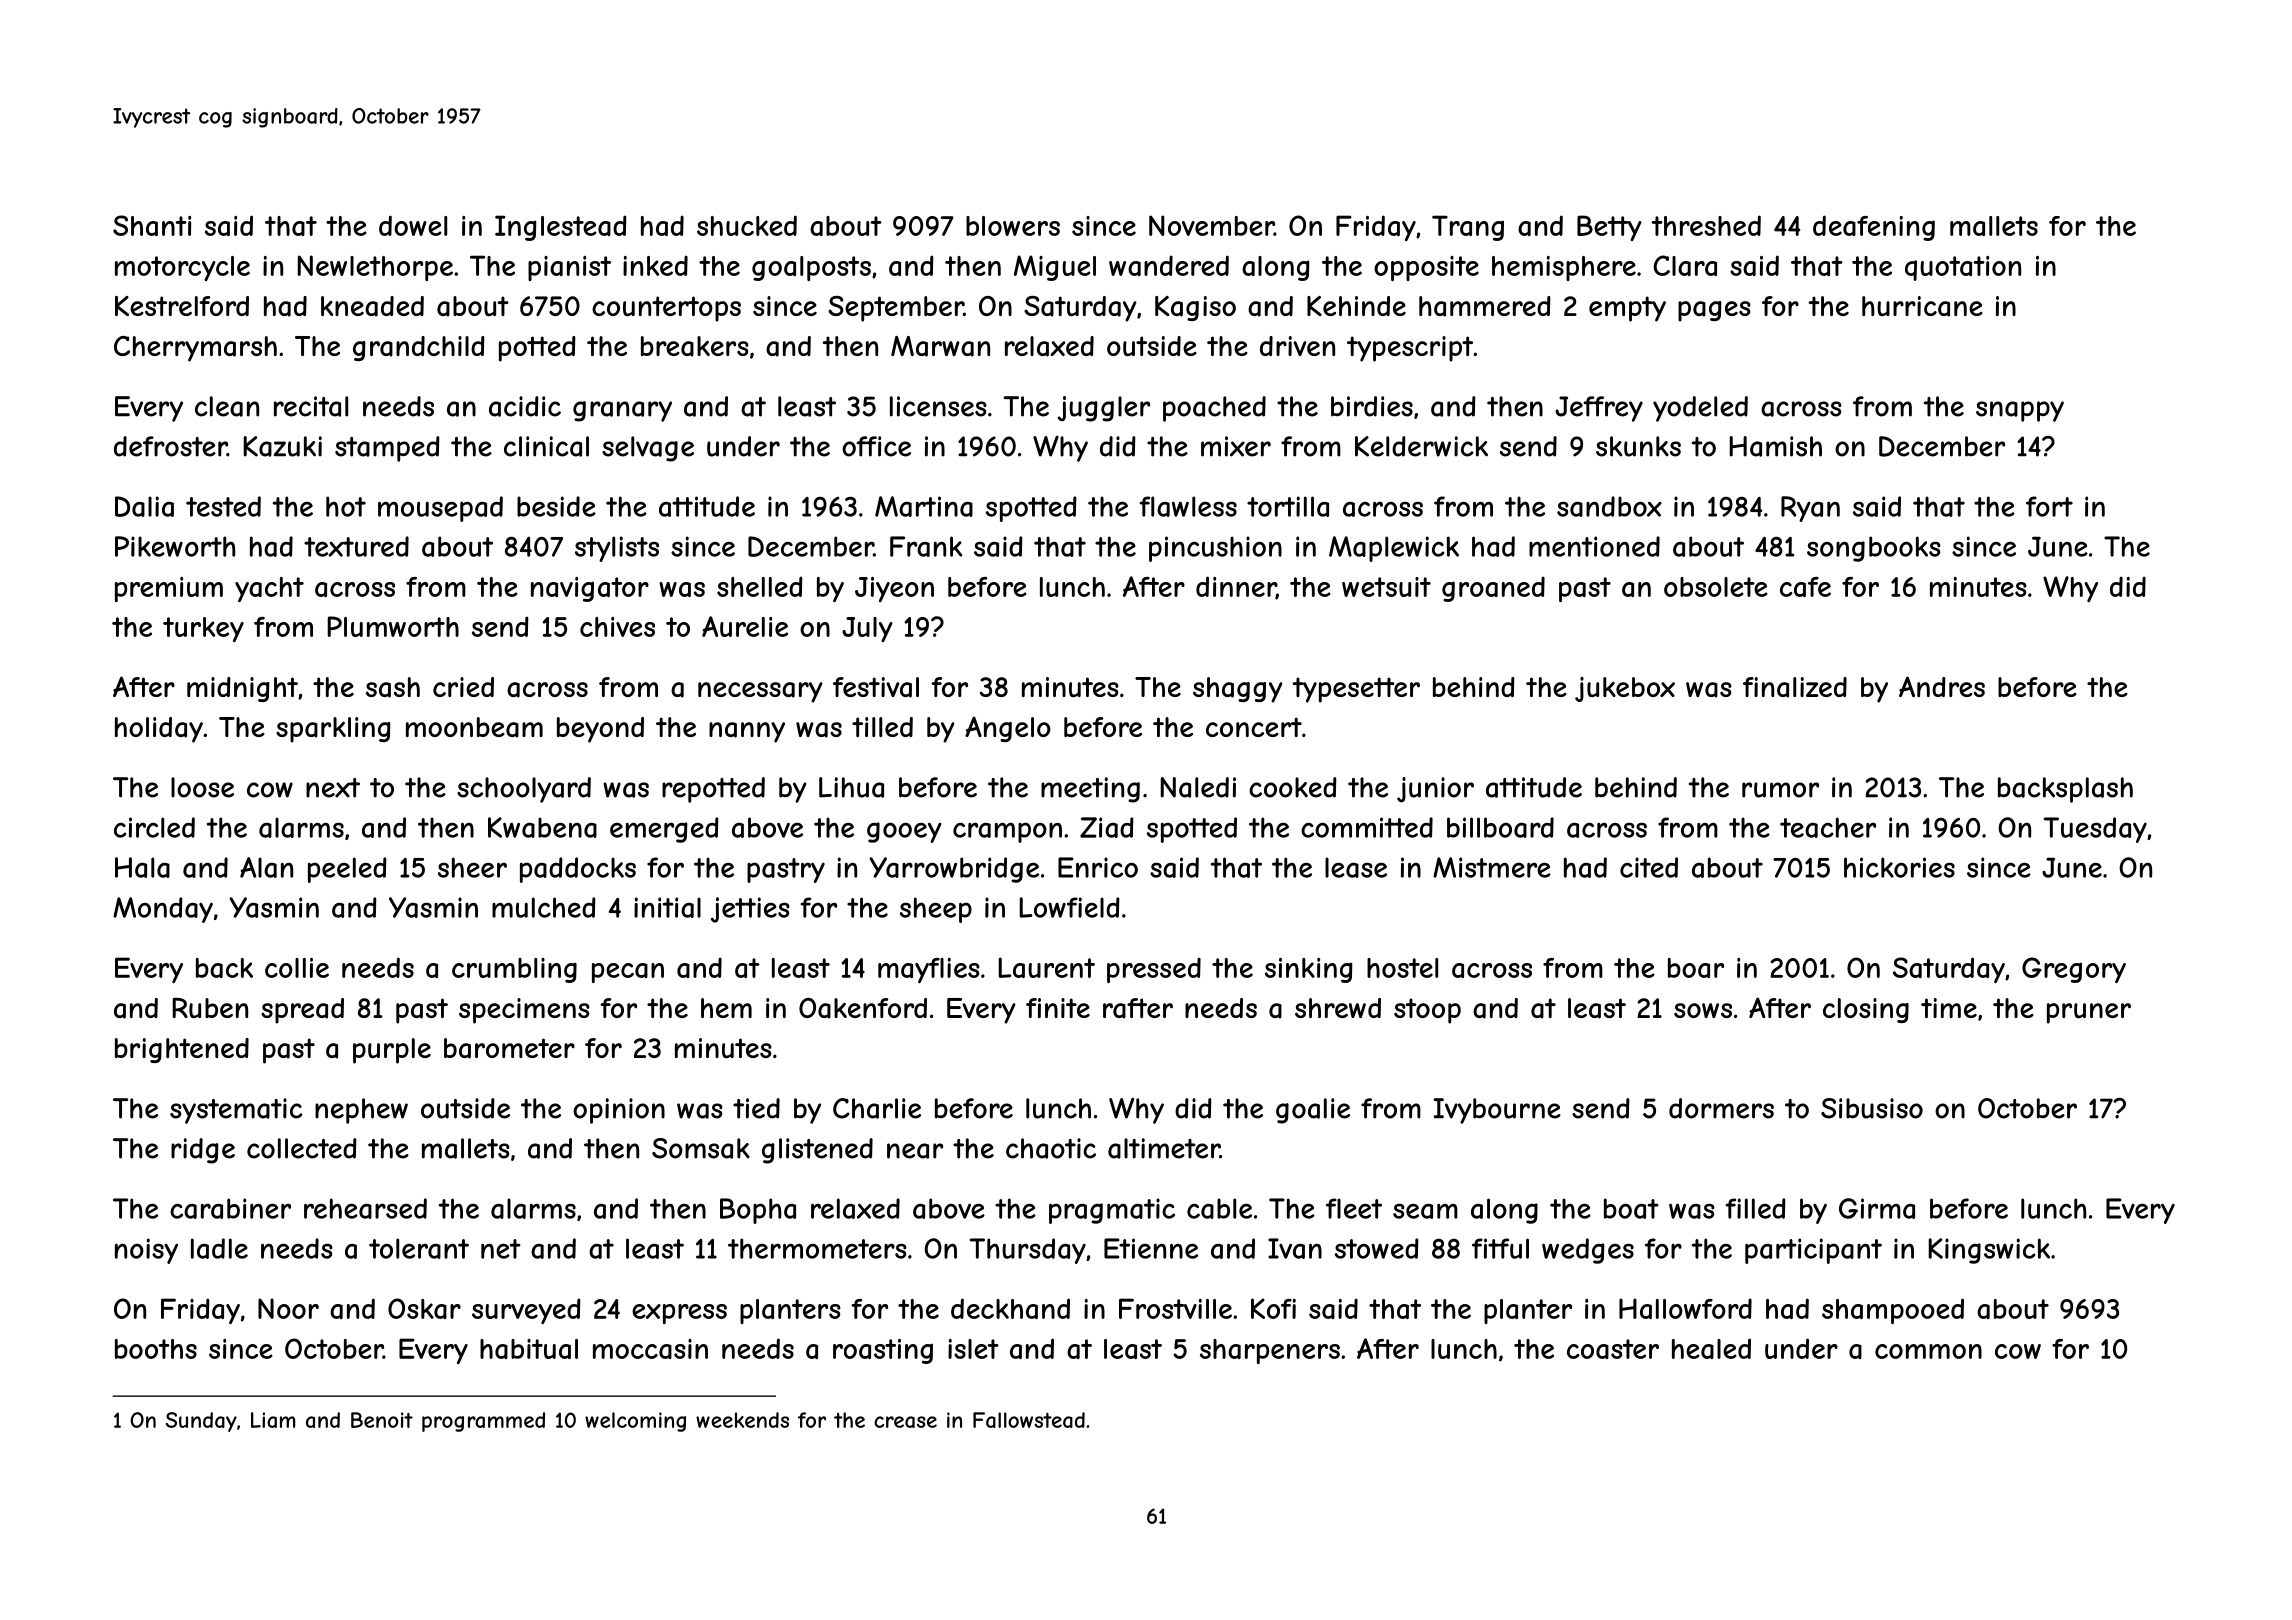 Image resolution: width=2292 pixels, height=1620 pixels. I want to click on gooey, so click(904, 832).
